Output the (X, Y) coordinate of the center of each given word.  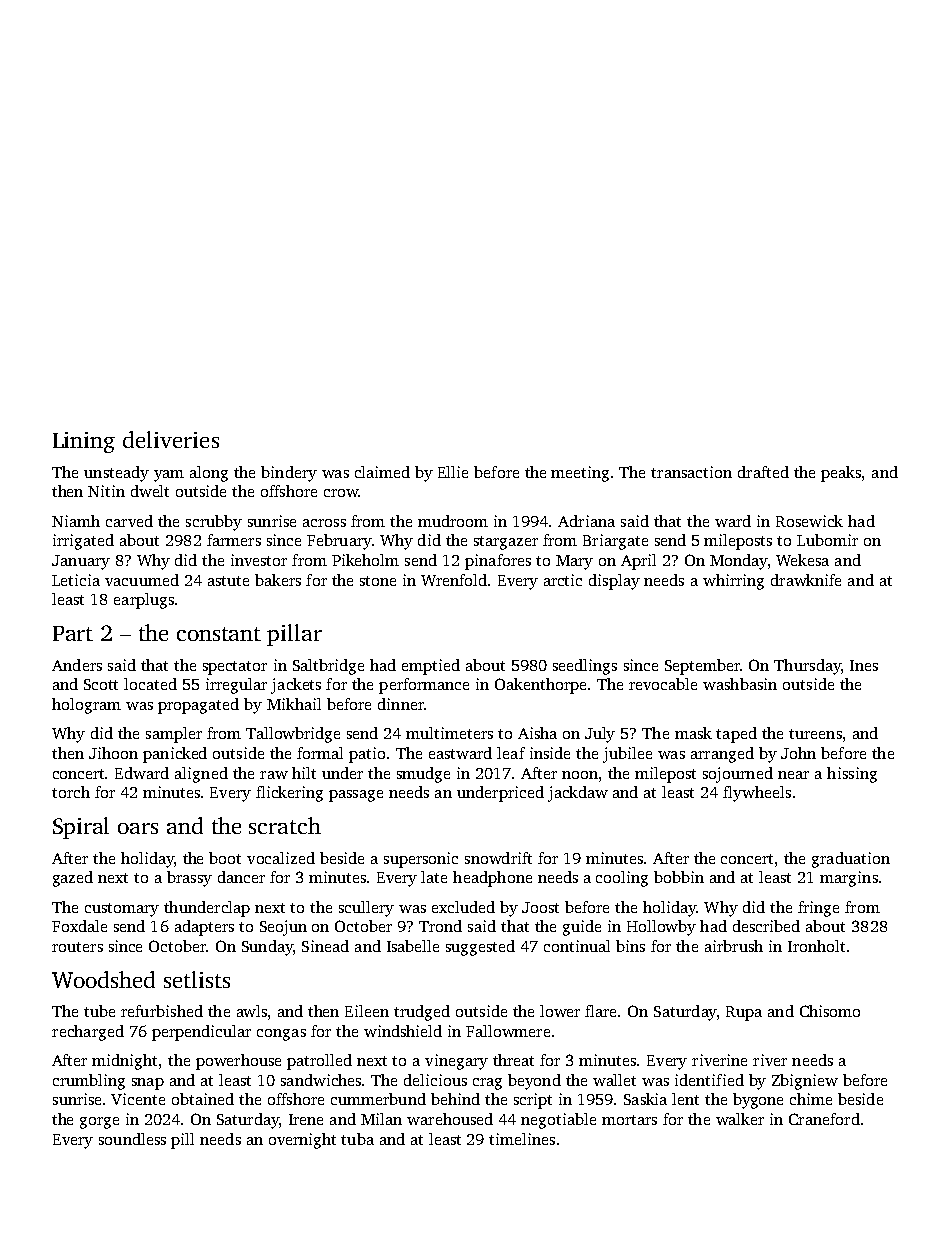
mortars (629, 1120)
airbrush (734, 946)
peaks (841, 474)
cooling (622, 879)
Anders (77, 665)
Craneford (824, 1119)
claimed (382, 472)
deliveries (171, 439)
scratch (285, 825)
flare (600, 1011)
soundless (132, 1139)
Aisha (537, 733)
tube (99, 1011)
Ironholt (816, 946)
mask (693, 733)
